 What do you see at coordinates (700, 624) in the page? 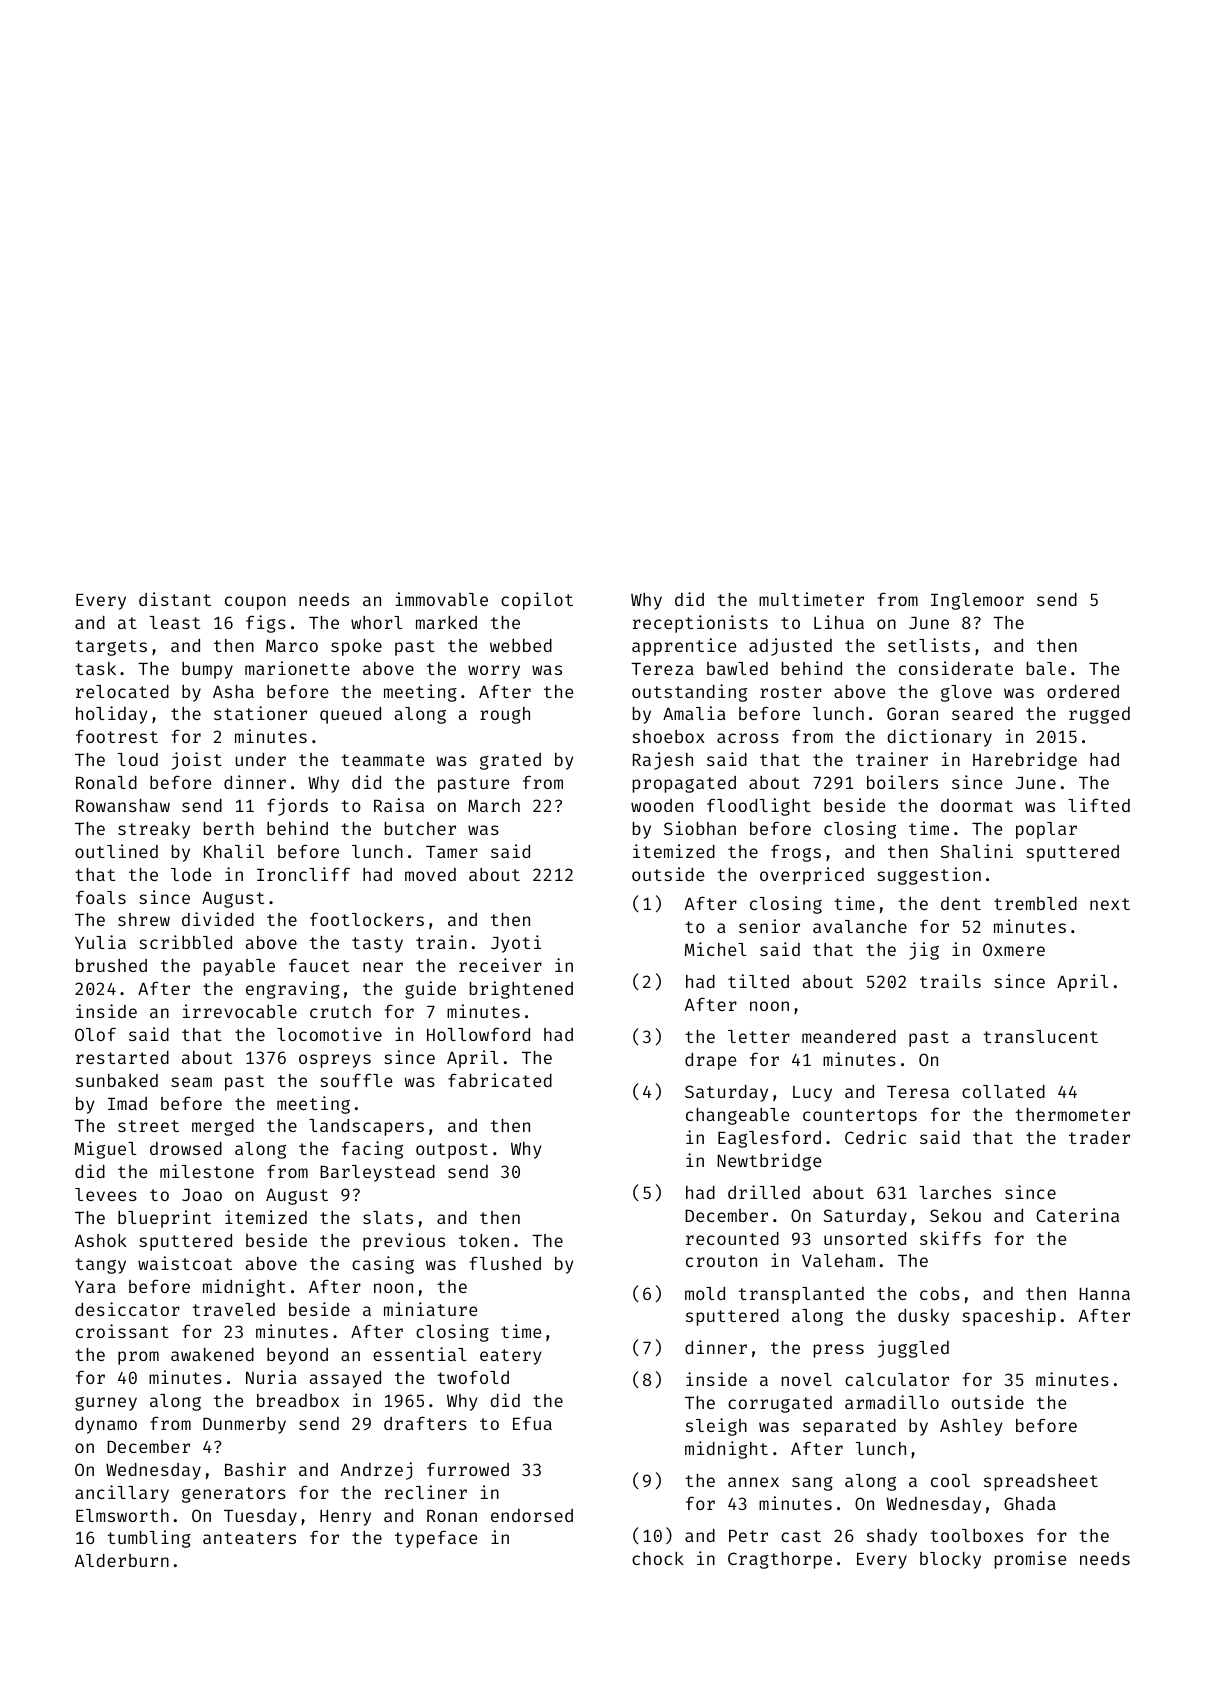
I see `receptionists` at bounding box center [700, 624].
